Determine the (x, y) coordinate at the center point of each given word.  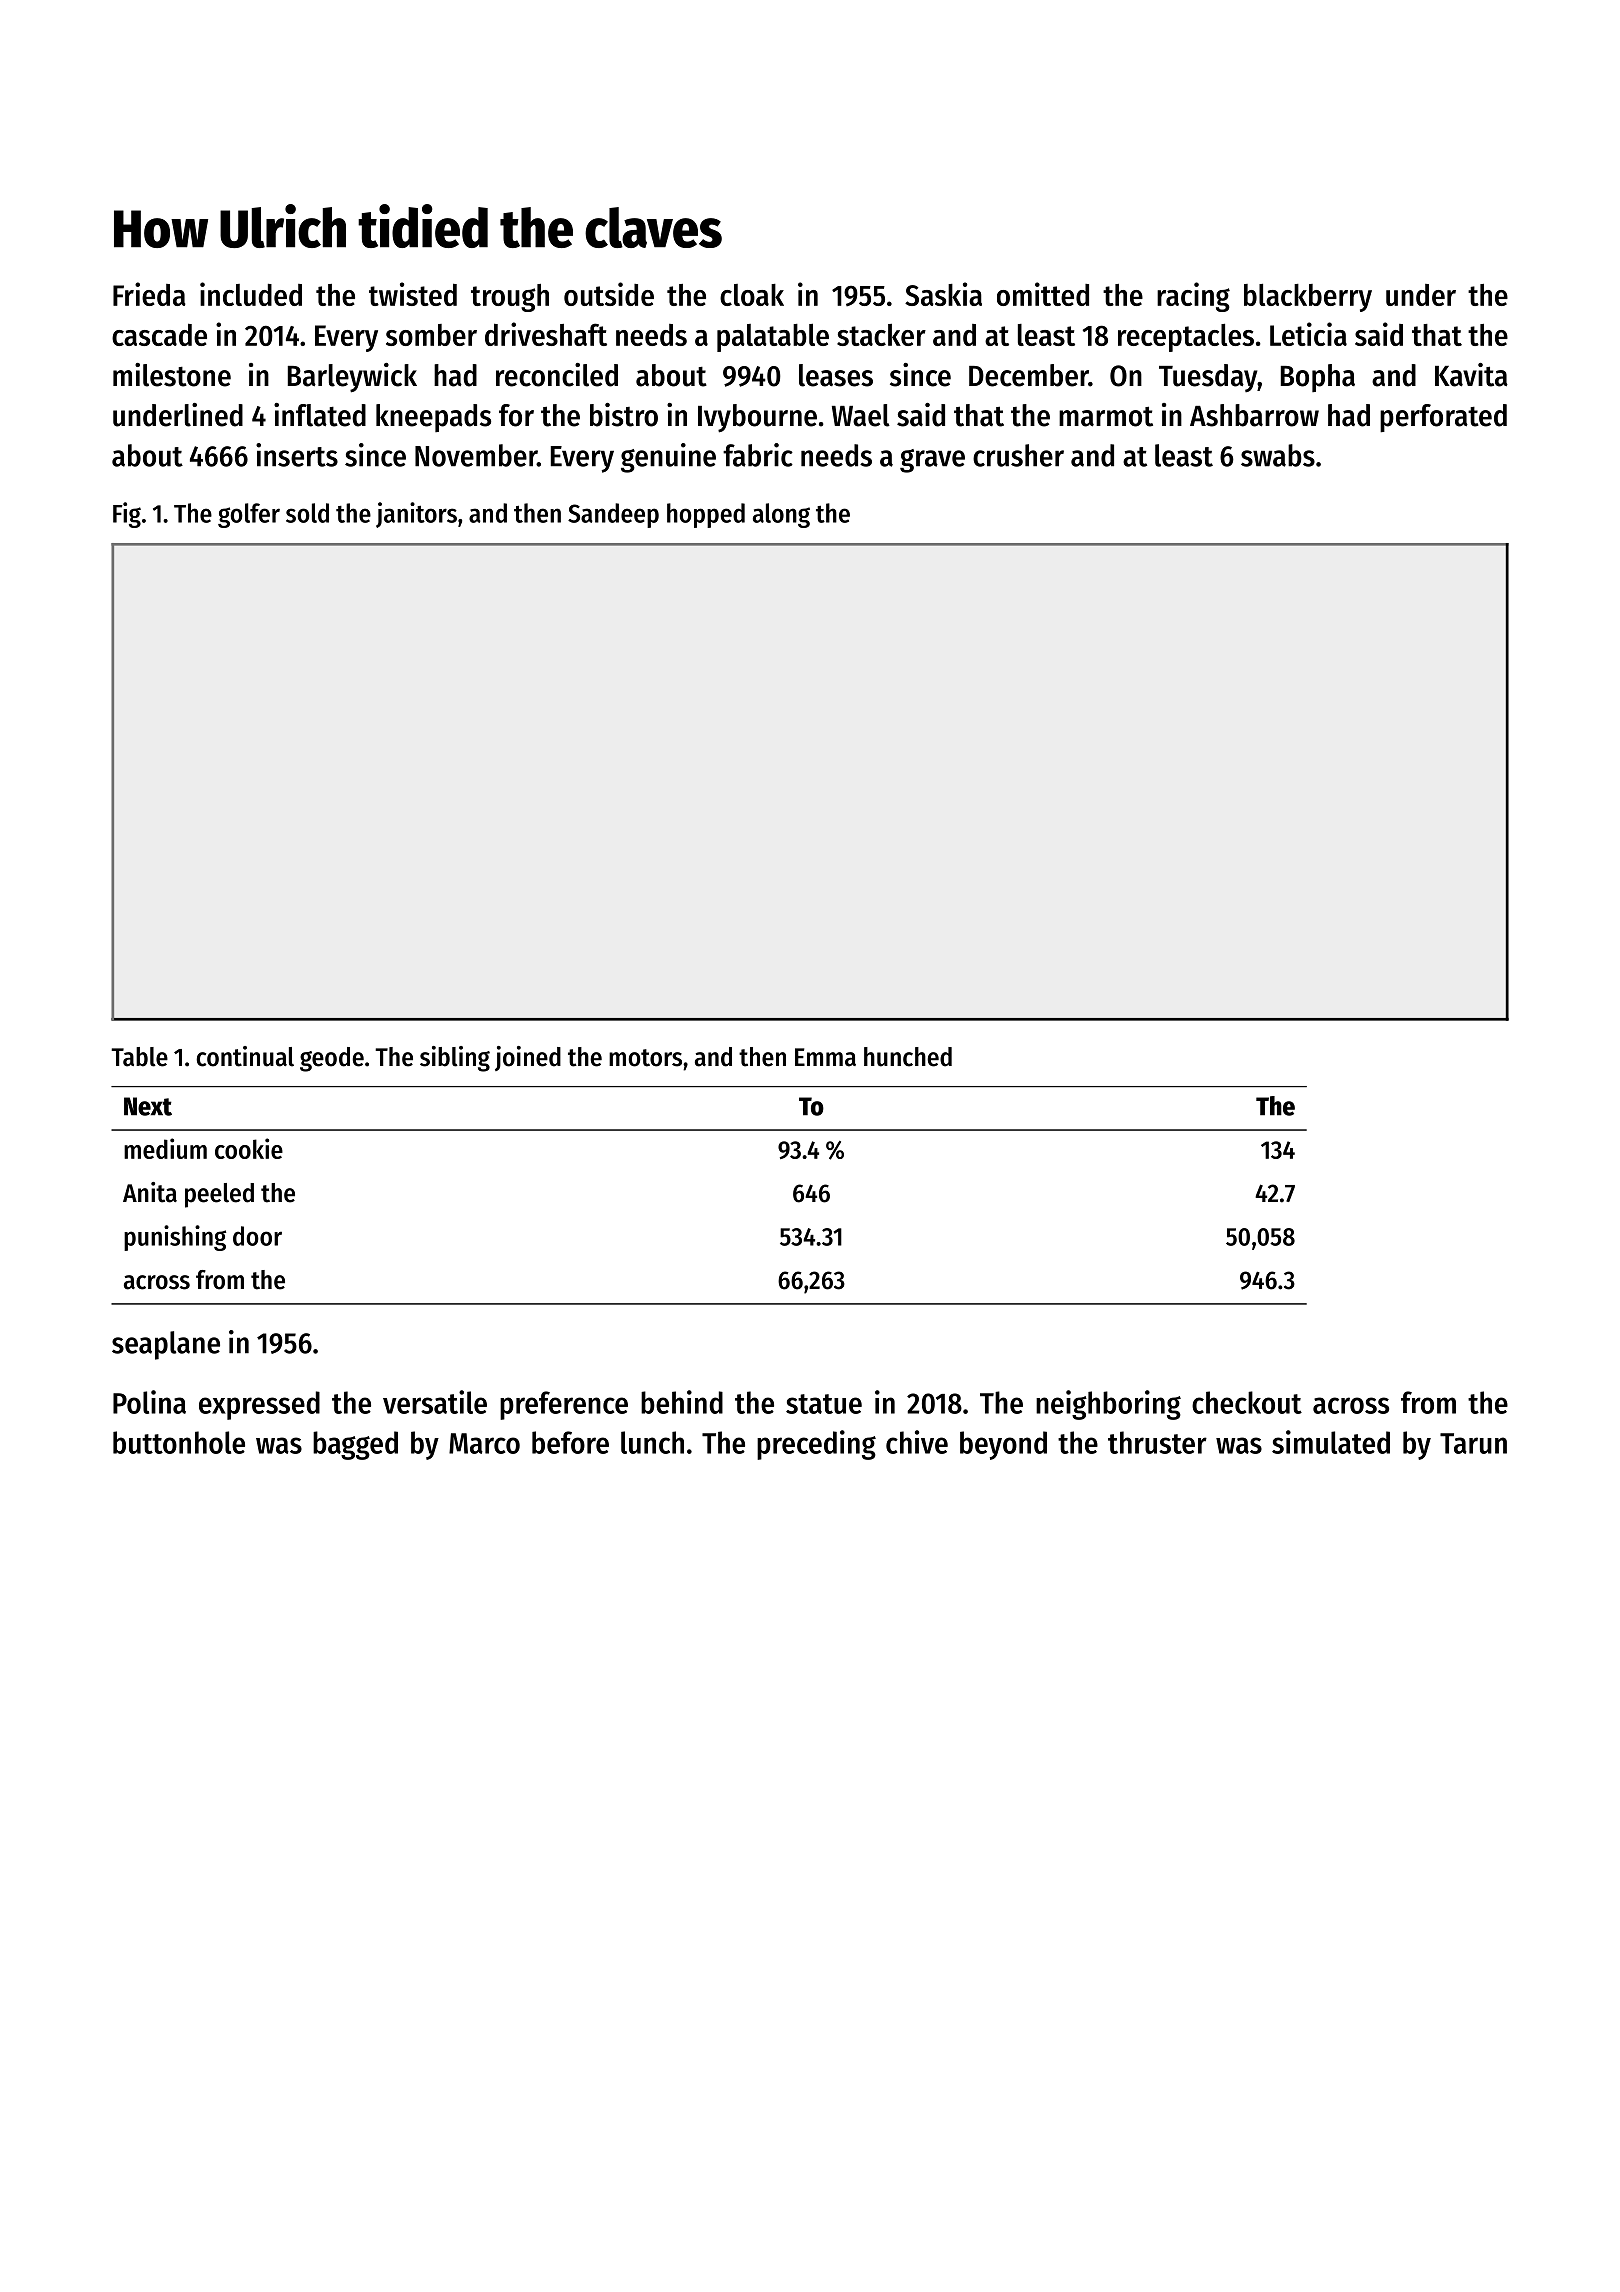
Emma (825, 1057)
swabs (1278, 455)
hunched (908, 1057)
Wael (861, 415)
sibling (455, 1059)
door (257, 1236)
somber (431, 335)
